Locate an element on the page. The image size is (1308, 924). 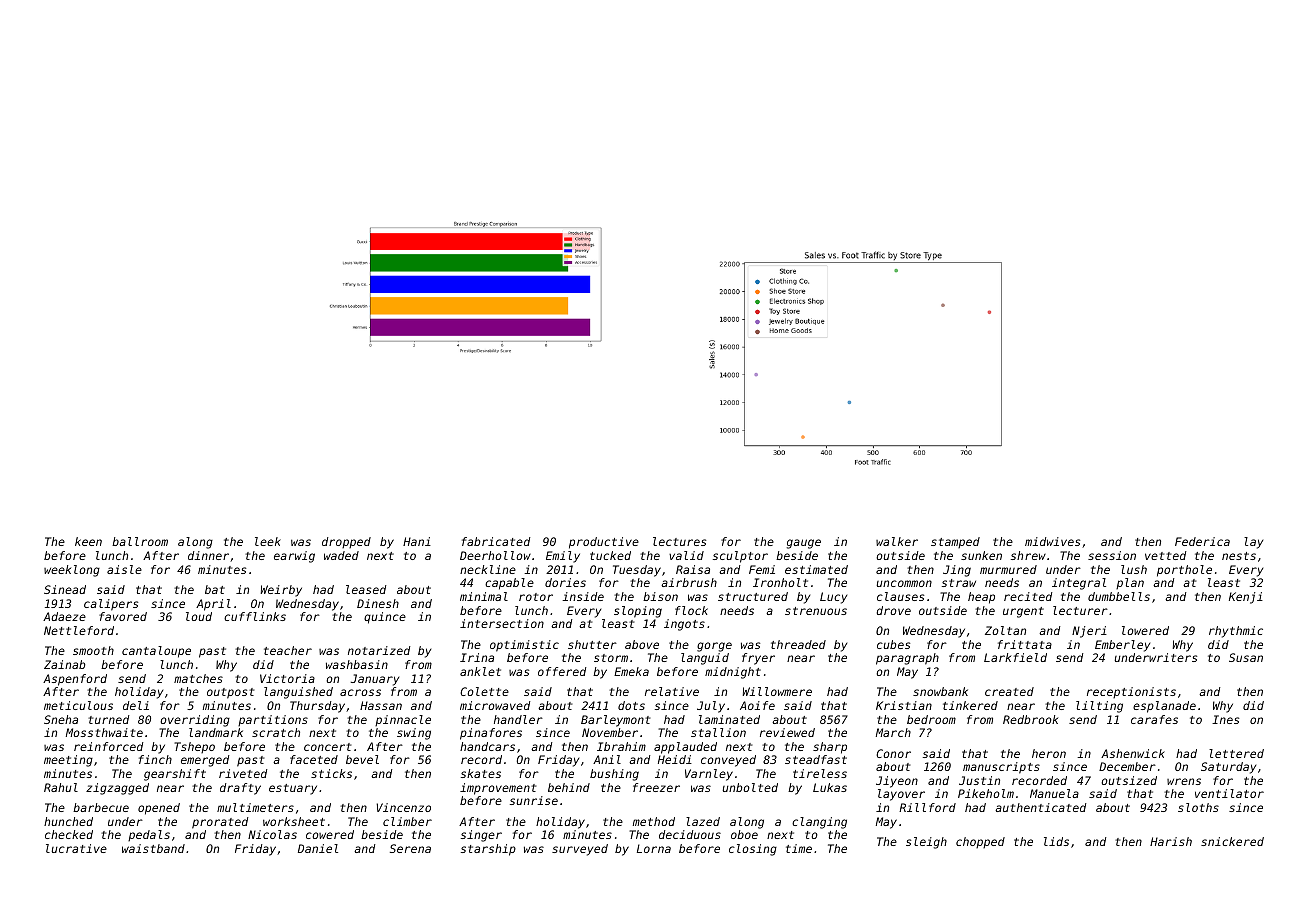
zigzagged is located at coordinates (117, 789).
